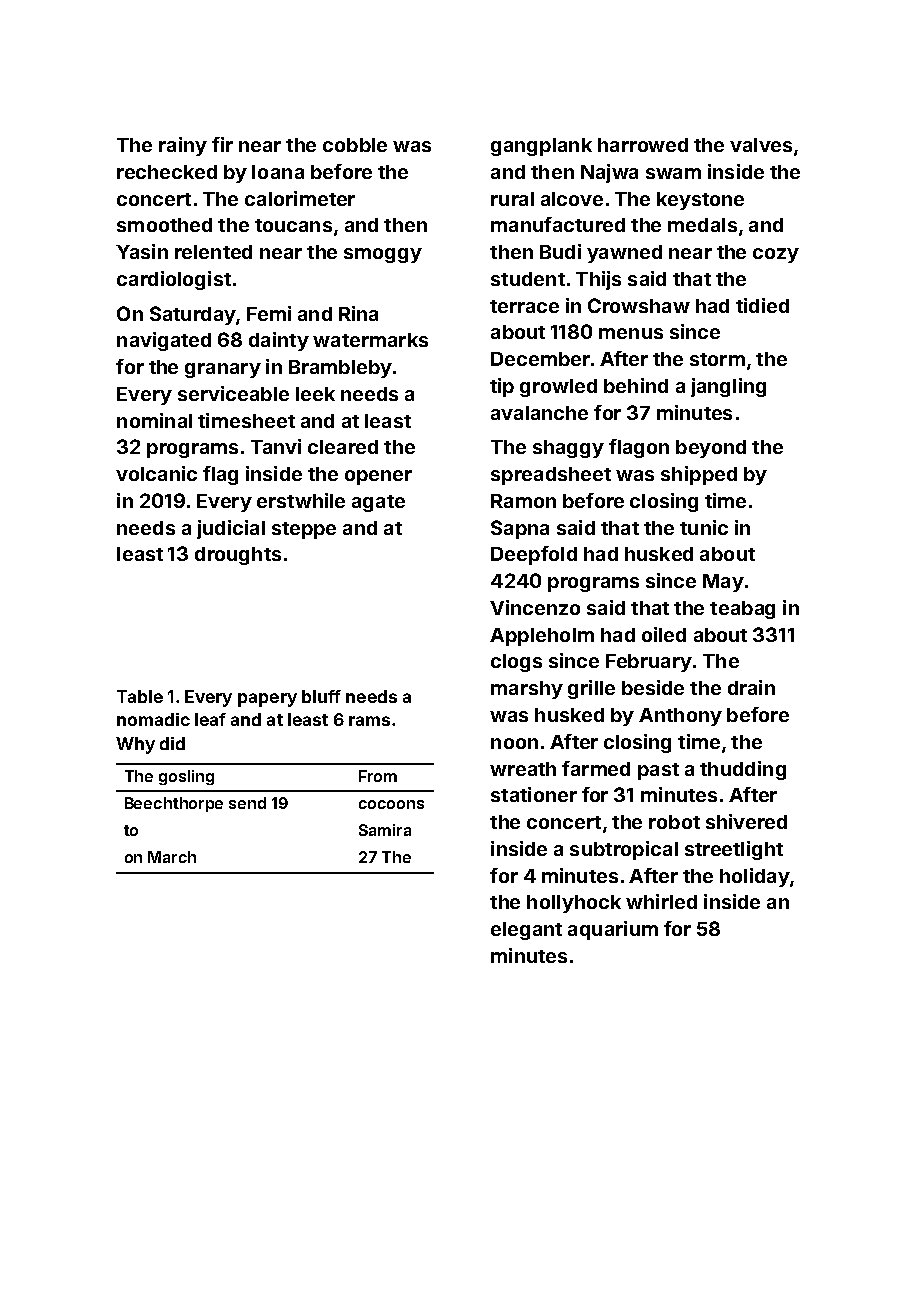 This document has width=924, height=1311. I want to click on Ramon, so click(523, 501).
